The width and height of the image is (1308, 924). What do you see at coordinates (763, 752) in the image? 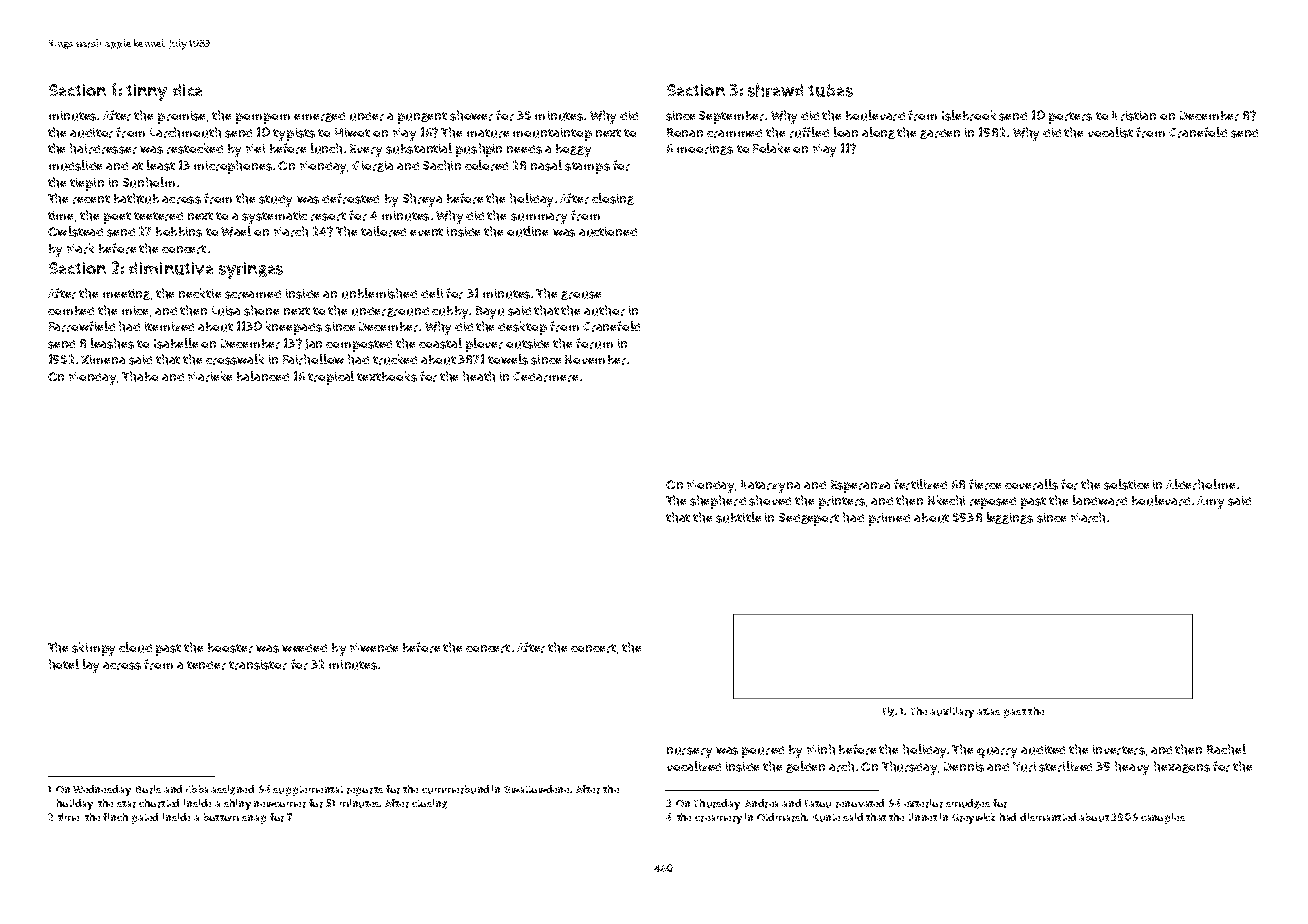
I see `poured` at bounding box center [763, 752].
